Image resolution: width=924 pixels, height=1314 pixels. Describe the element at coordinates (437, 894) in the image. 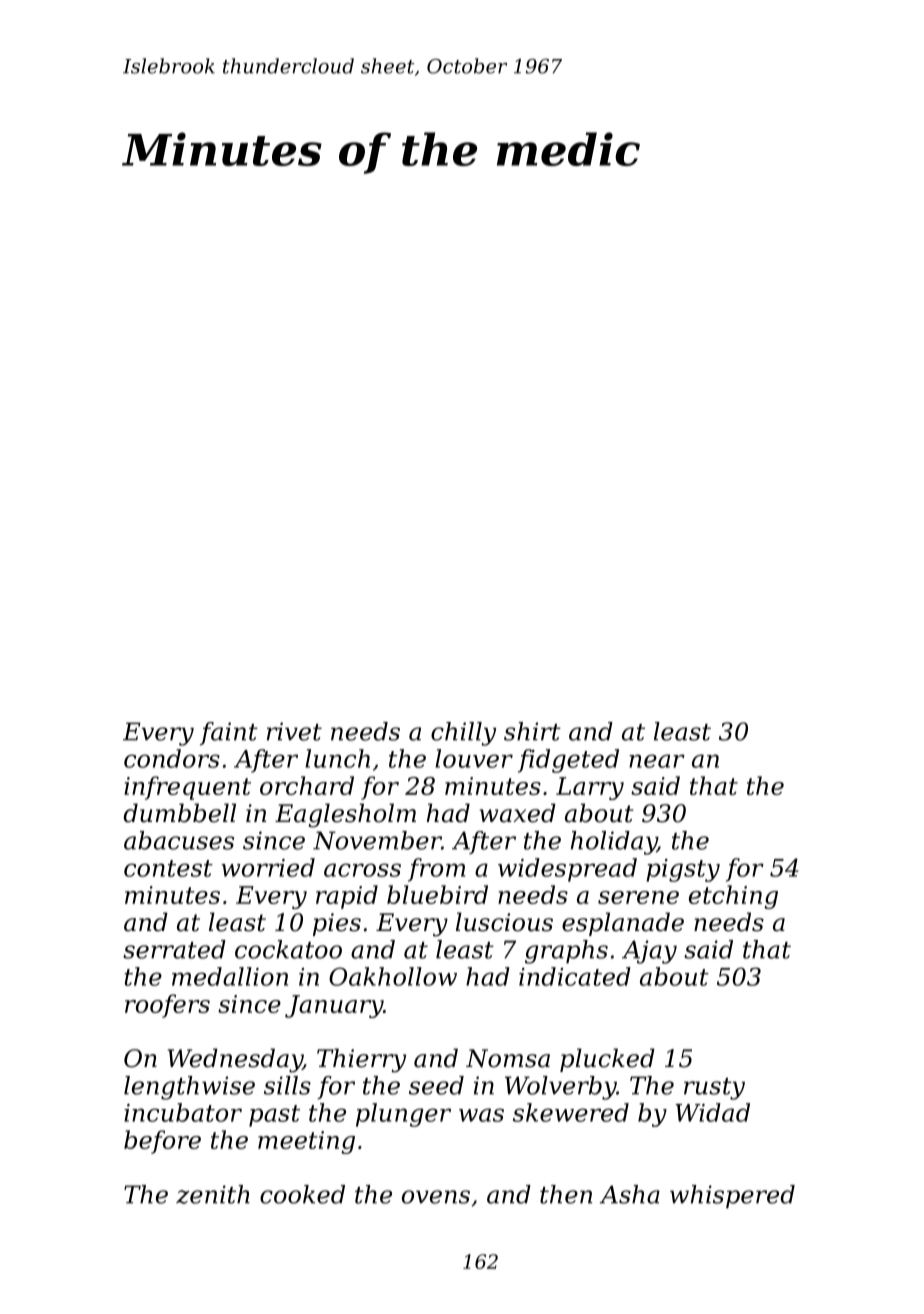

I see `bluebird` at that location.
